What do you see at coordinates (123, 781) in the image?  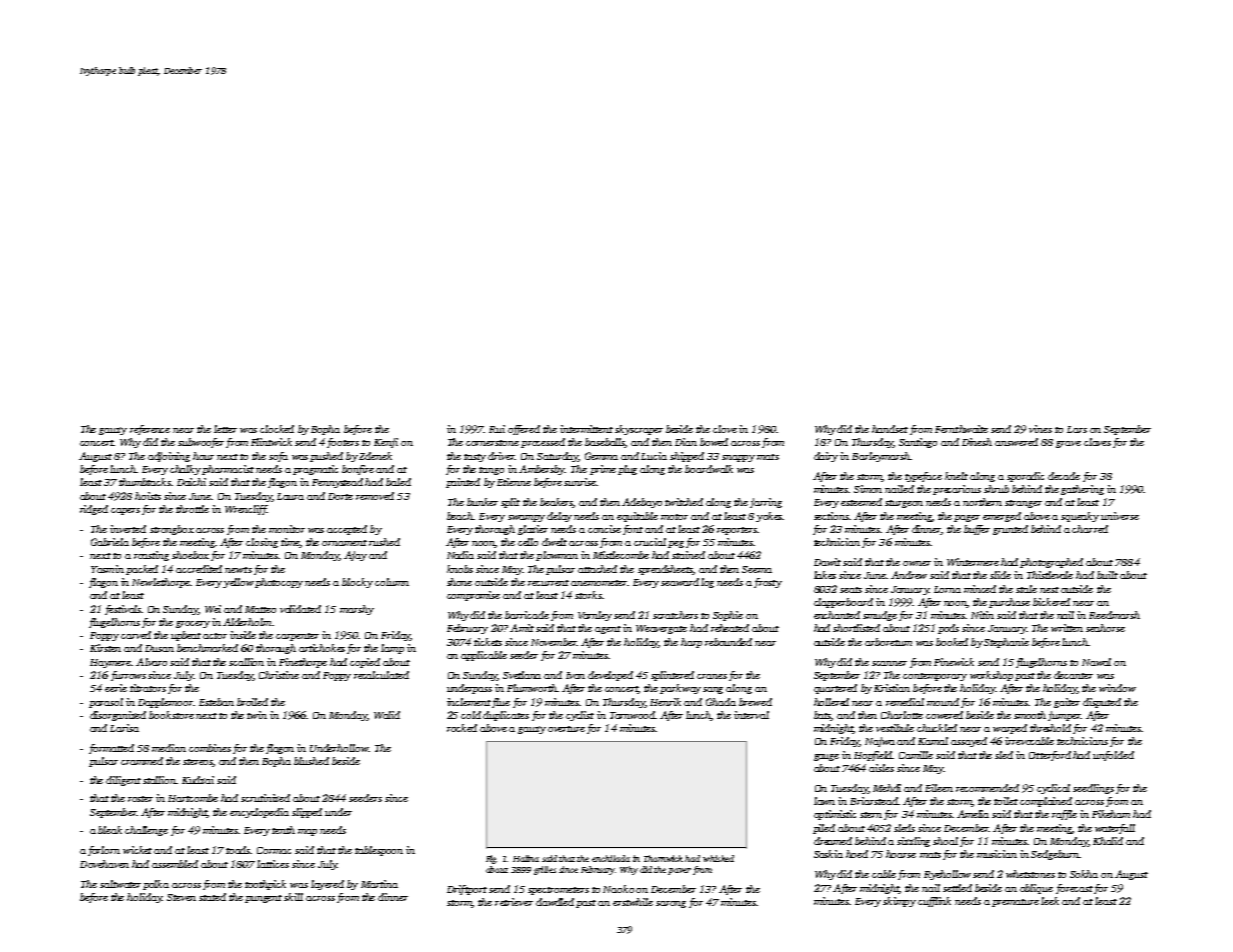 I see `diligent` at bounding box center [123, 781].
